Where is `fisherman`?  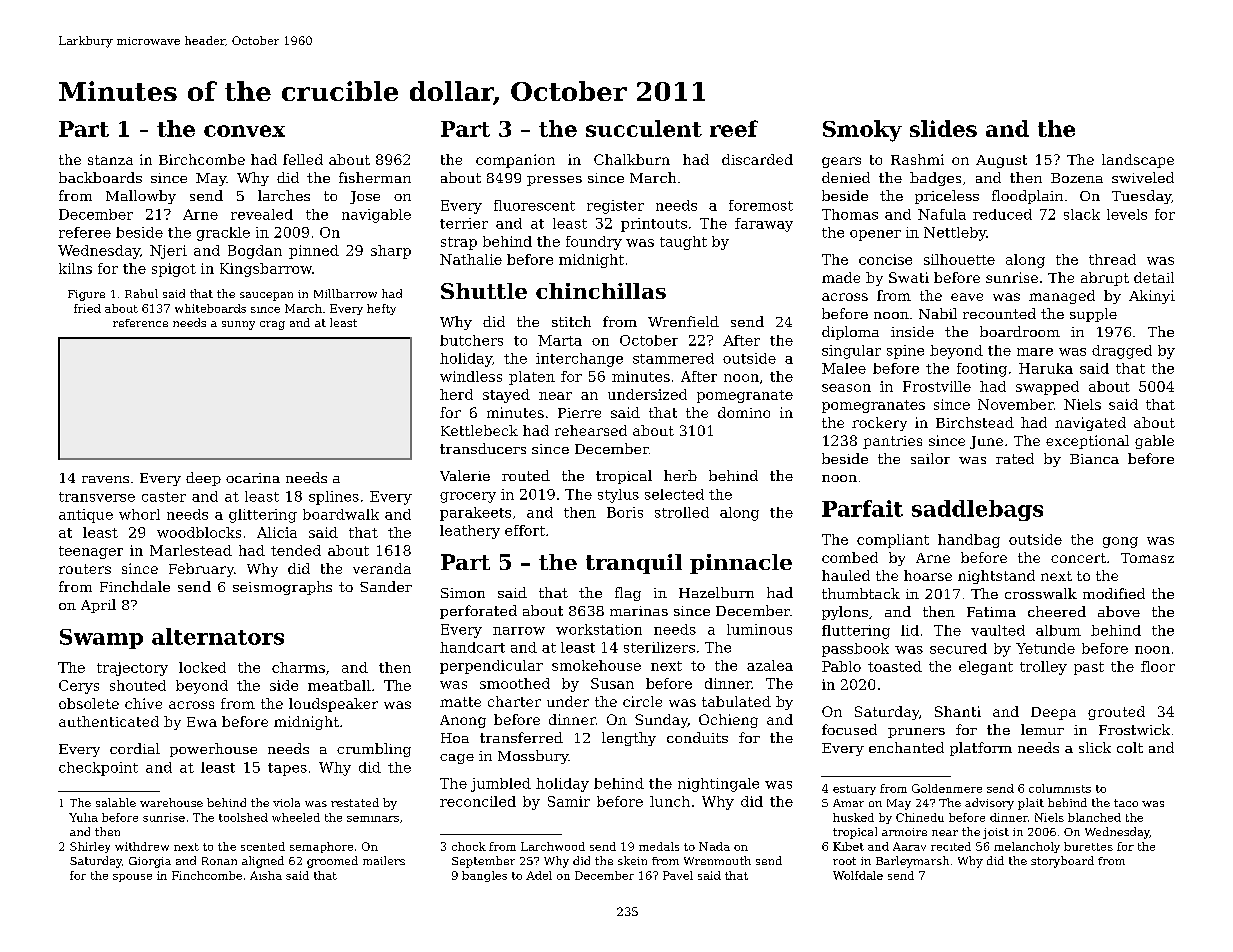 fisherman is located at coordinates (375, 177).
